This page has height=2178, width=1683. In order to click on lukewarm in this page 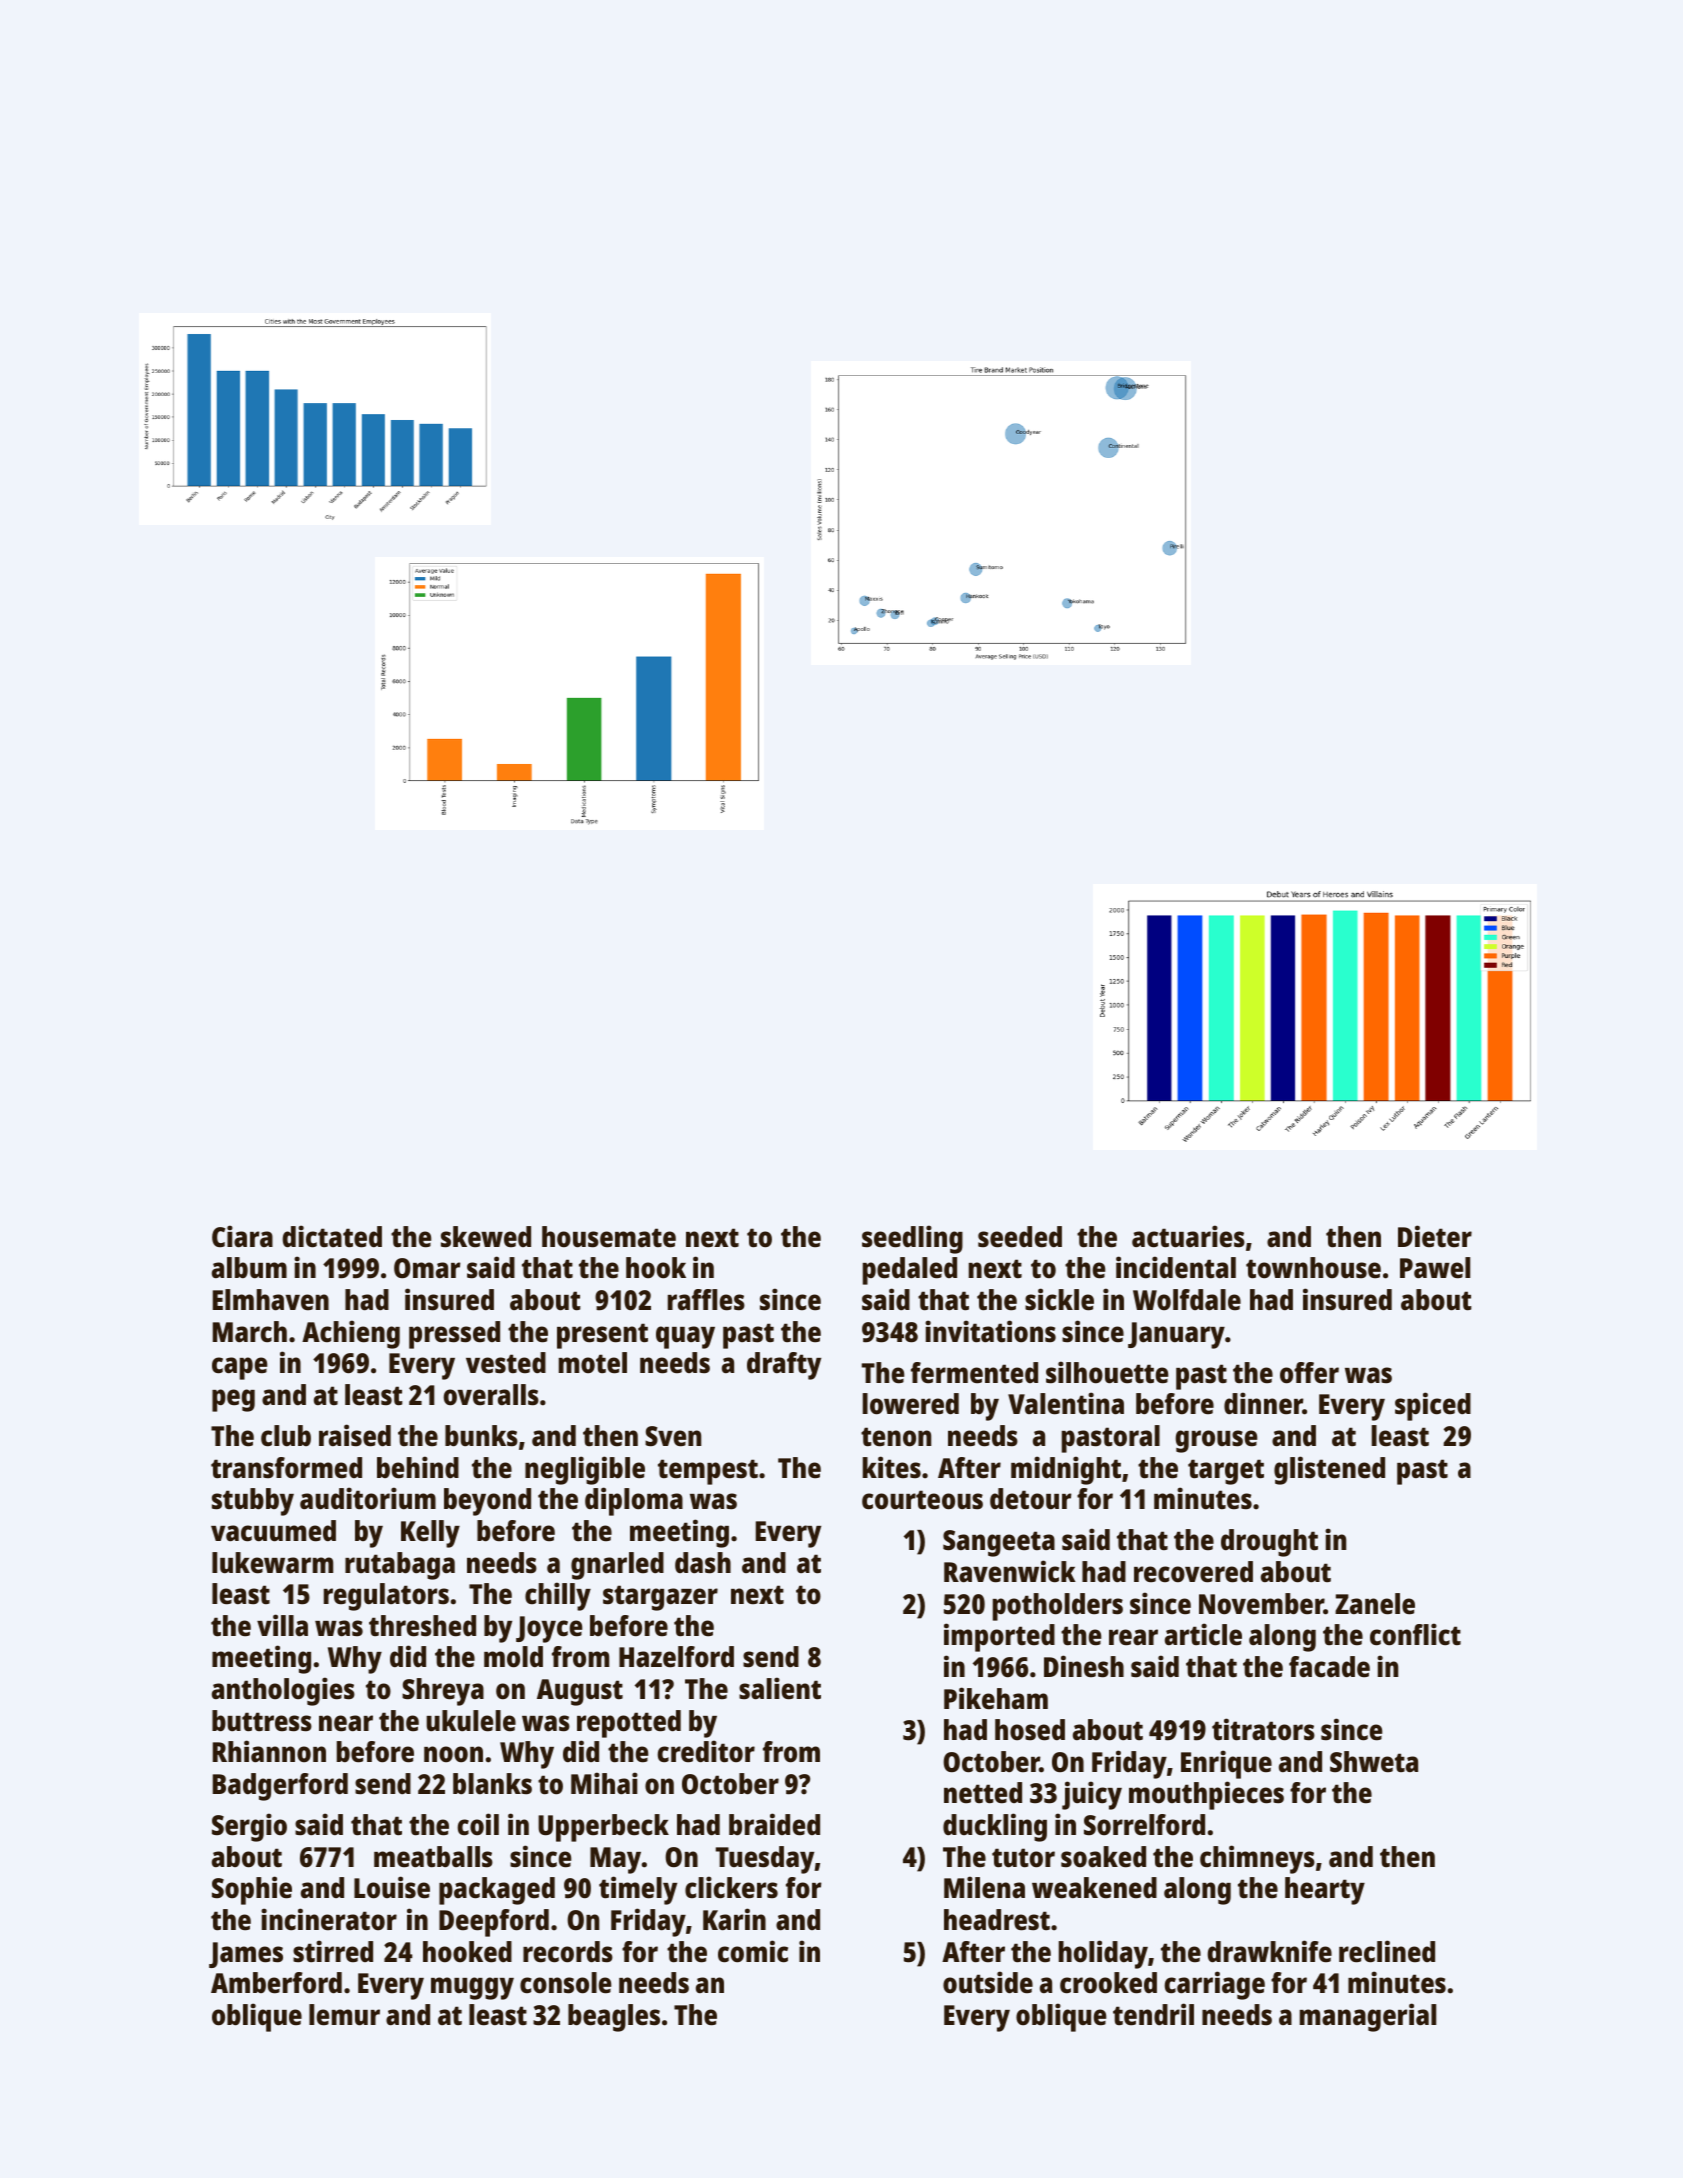, I will do `click(272, 1563)`.
